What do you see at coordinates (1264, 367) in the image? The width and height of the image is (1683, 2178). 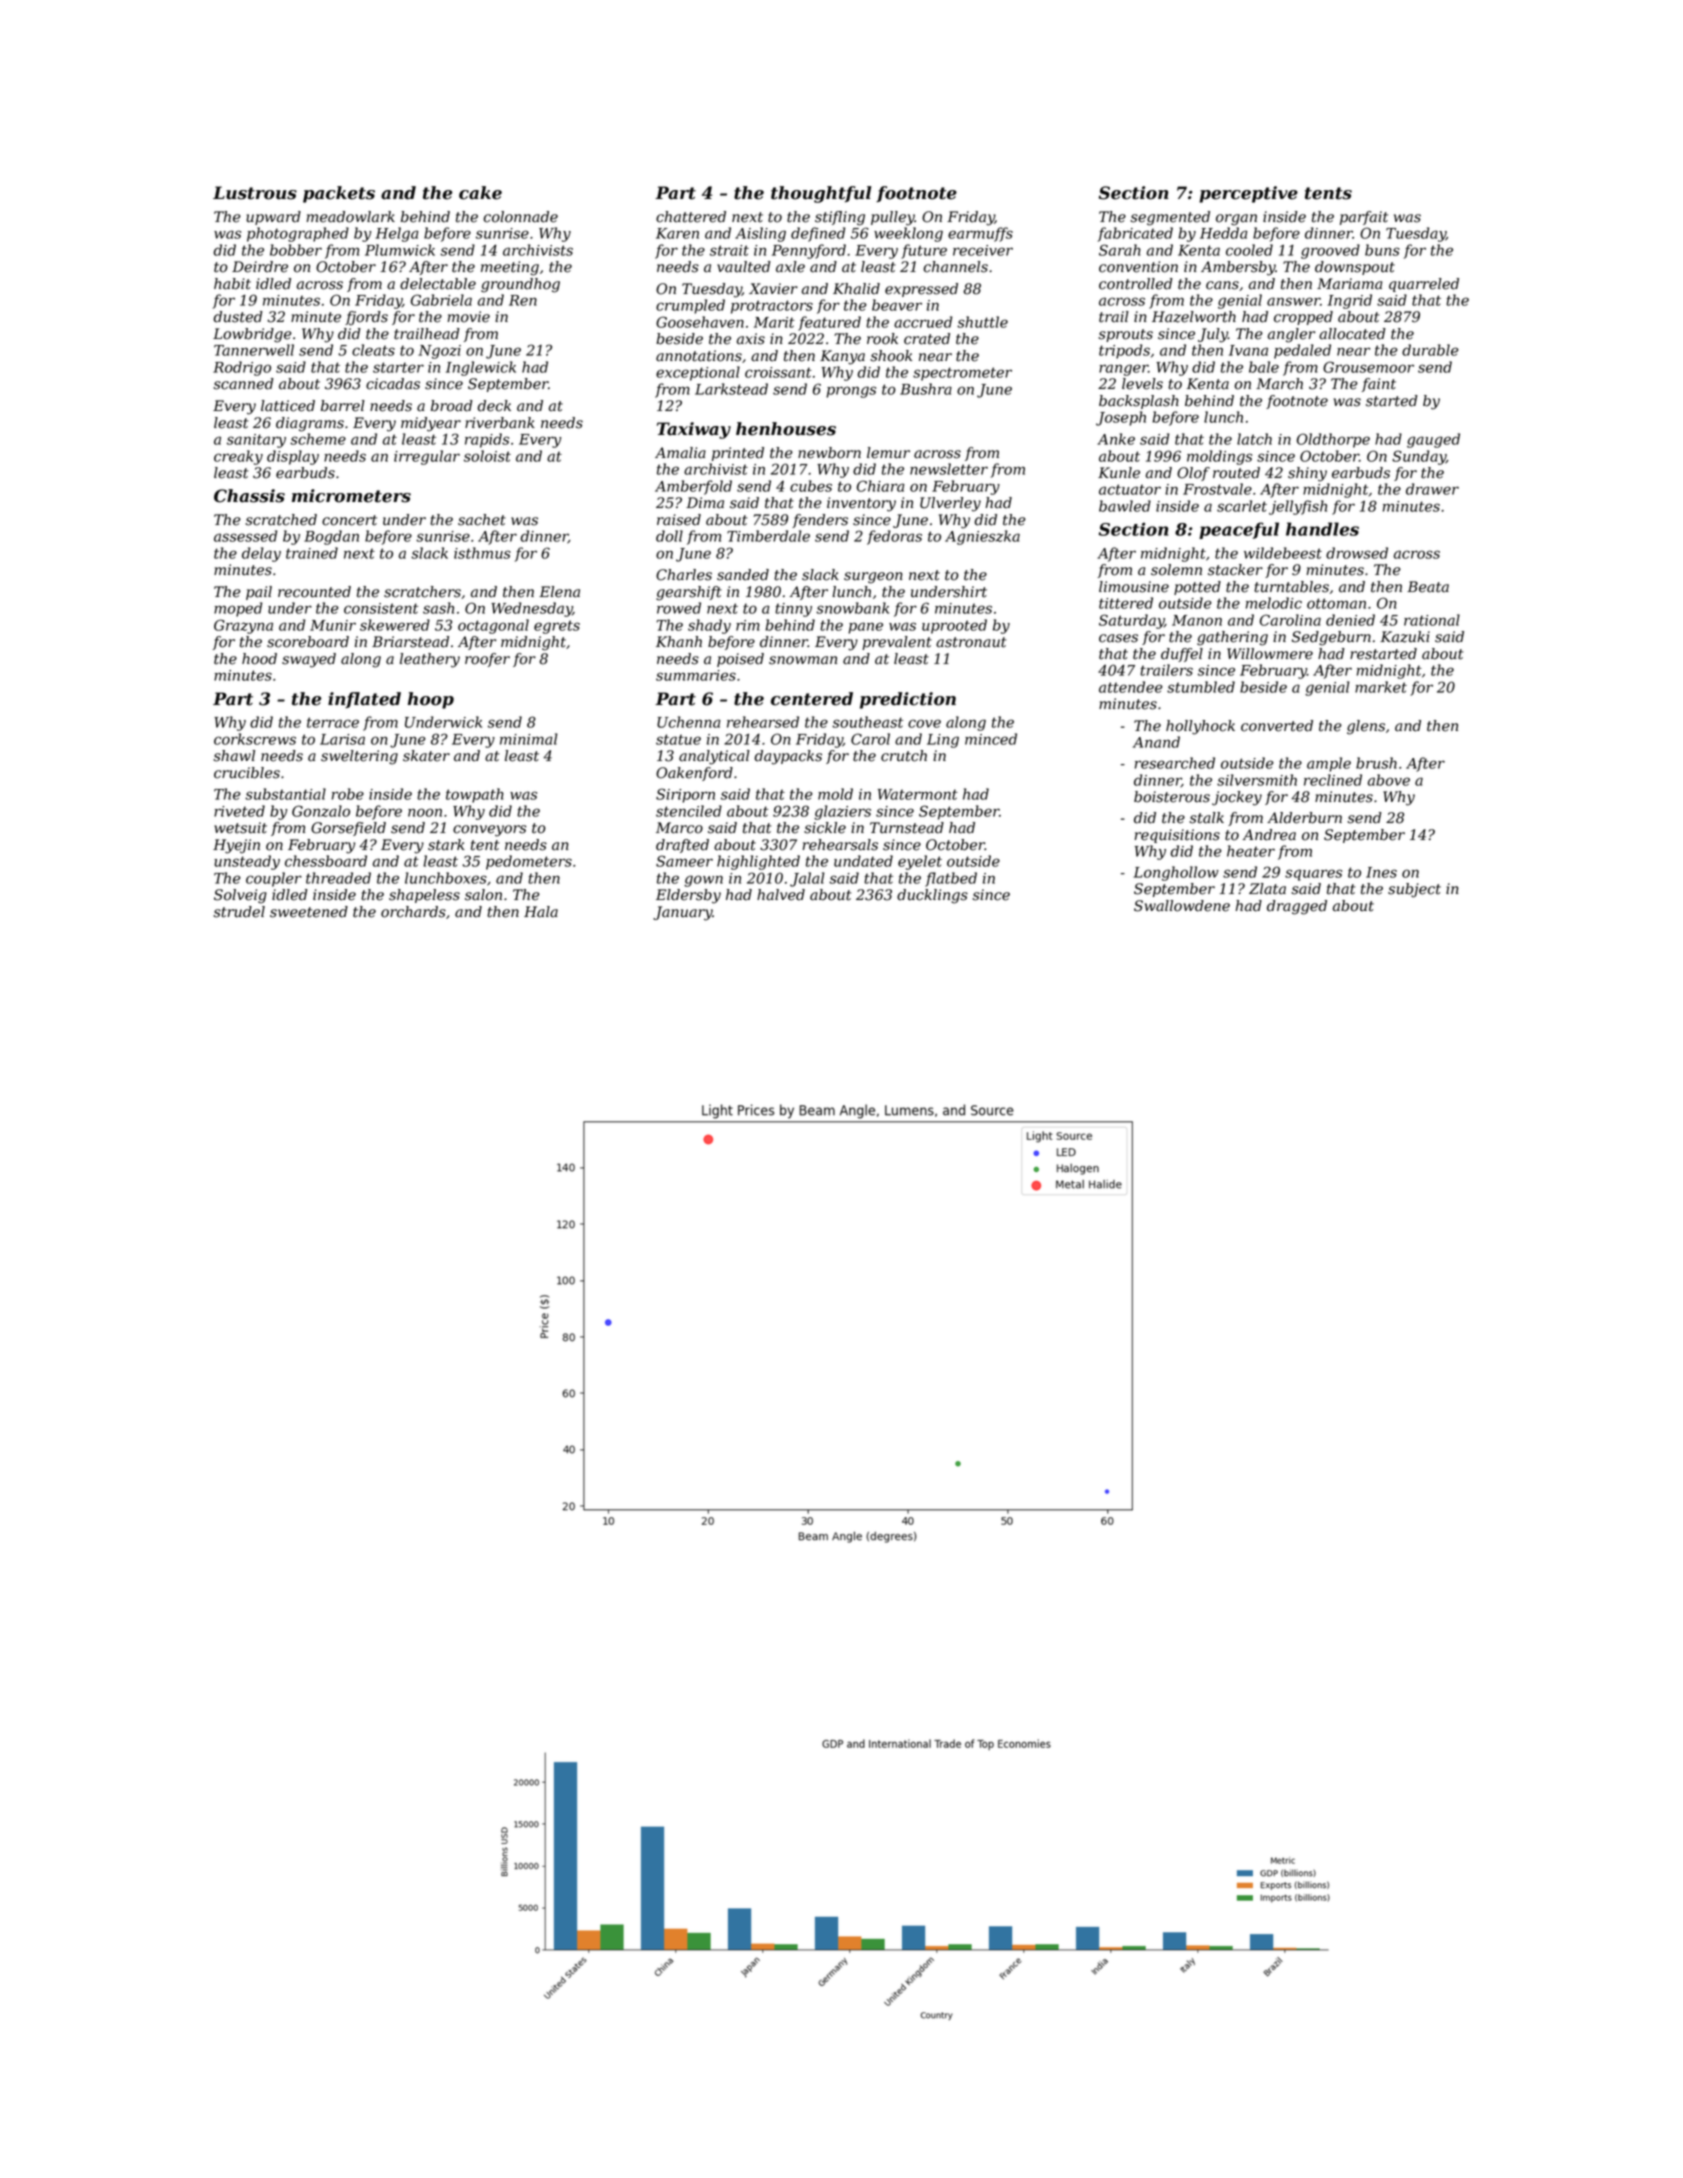 I see `bale` at bounding box center [1264, 367].
